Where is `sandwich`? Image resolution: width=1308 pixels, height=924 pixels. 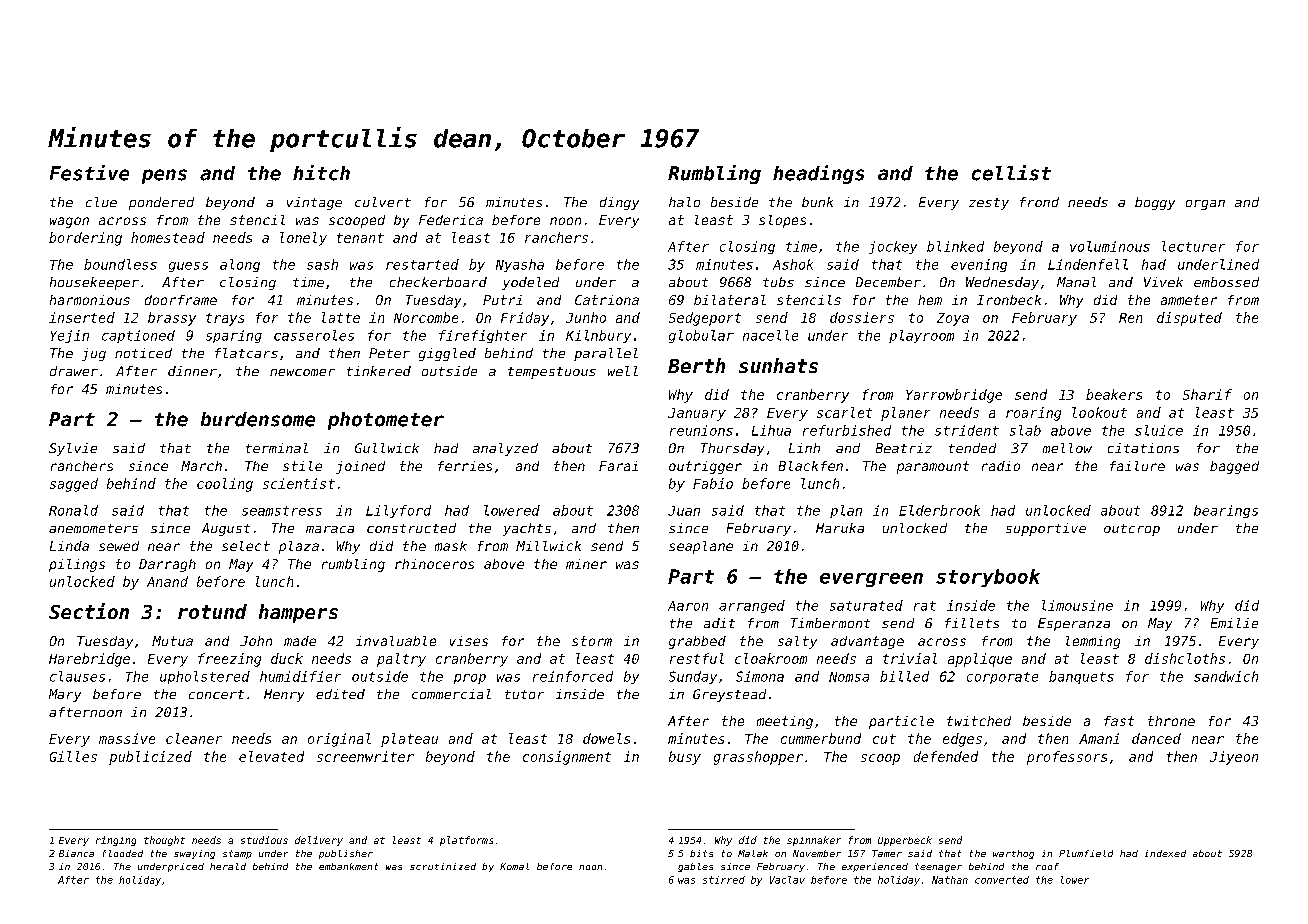 sandwich is located at coordinates (1226, 676).
